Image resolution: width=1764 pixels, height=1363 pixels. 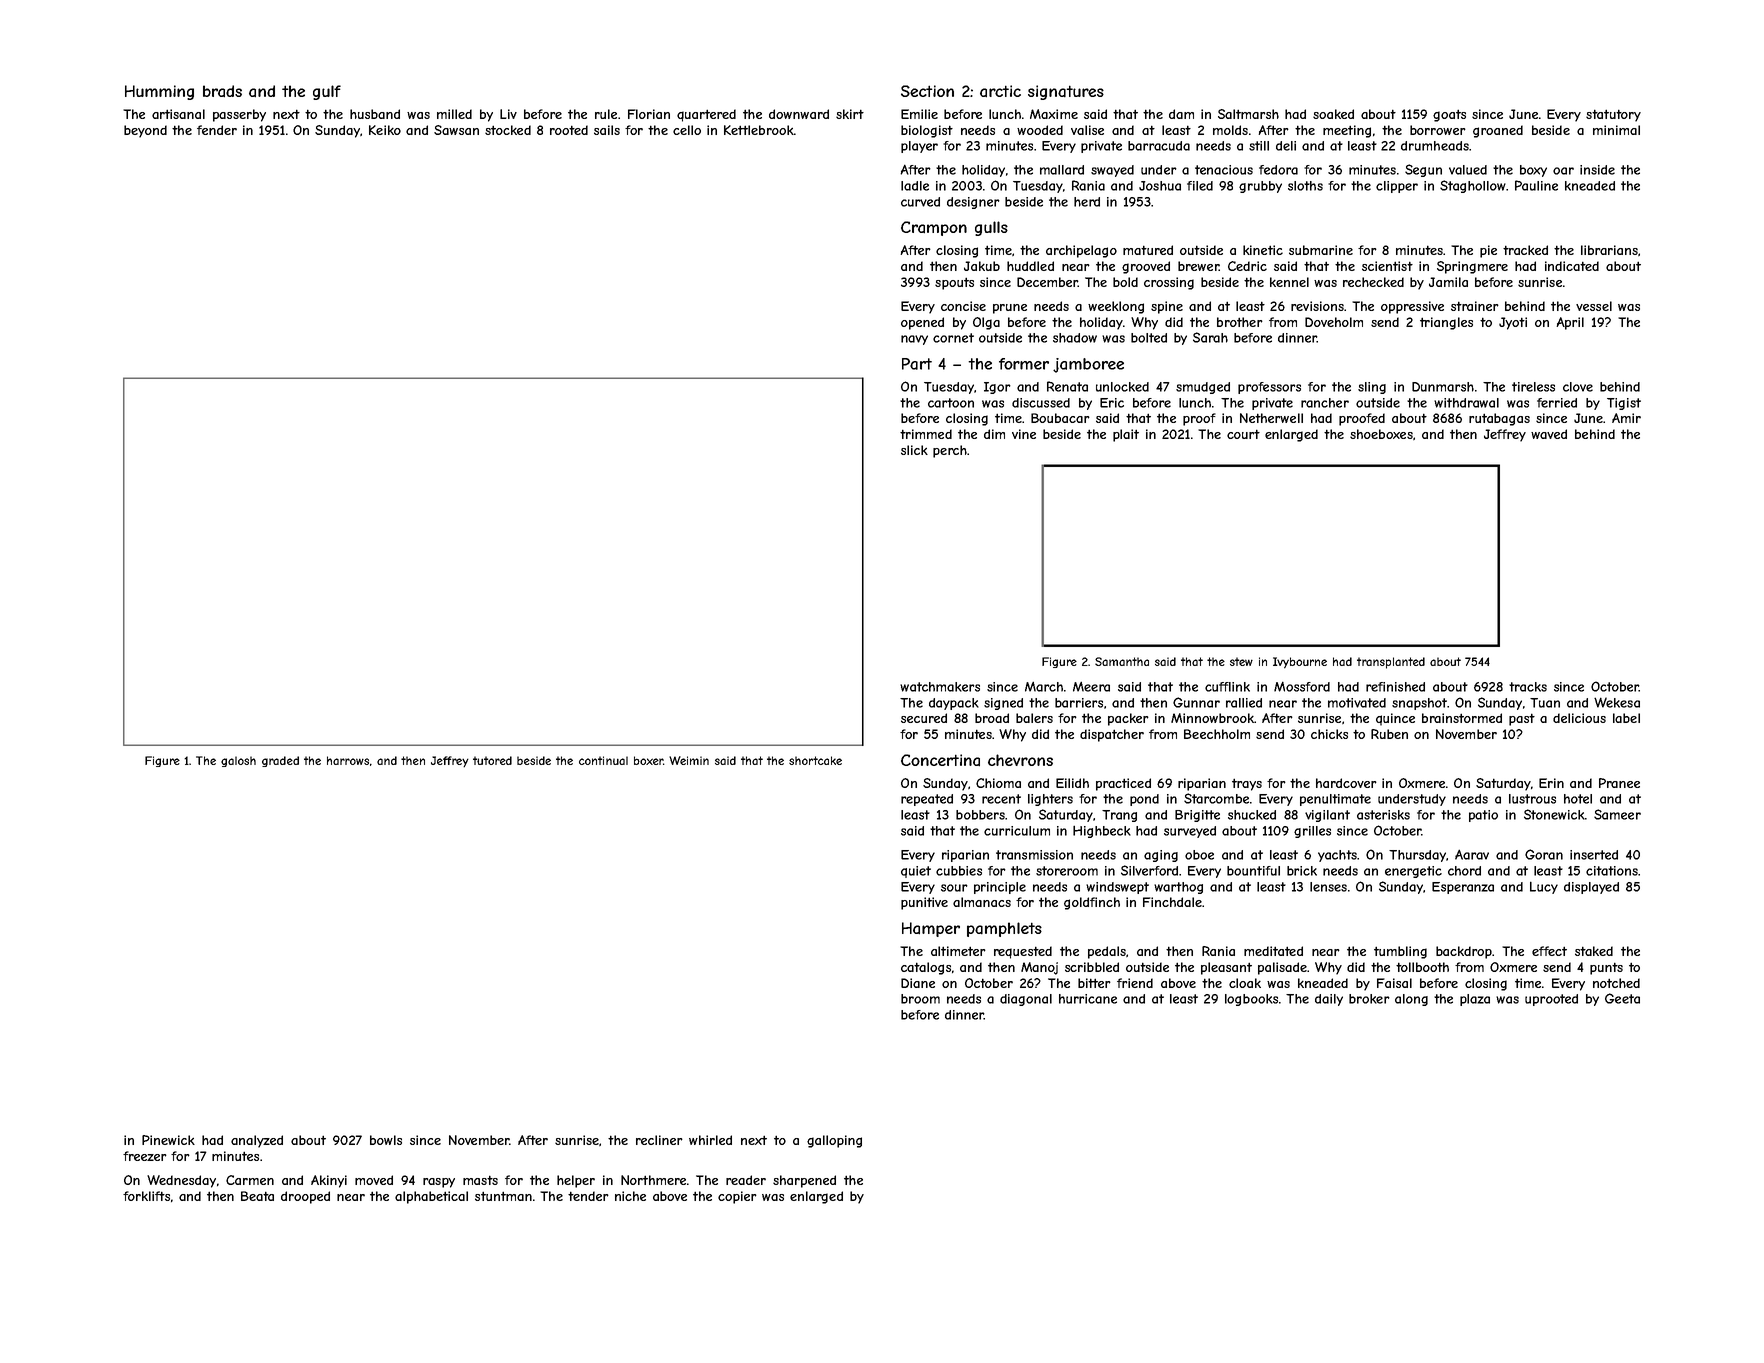 What do you see at coordinates (927, 91) in the screenshot?
I see `Section` at bounding box center [927, 91].
